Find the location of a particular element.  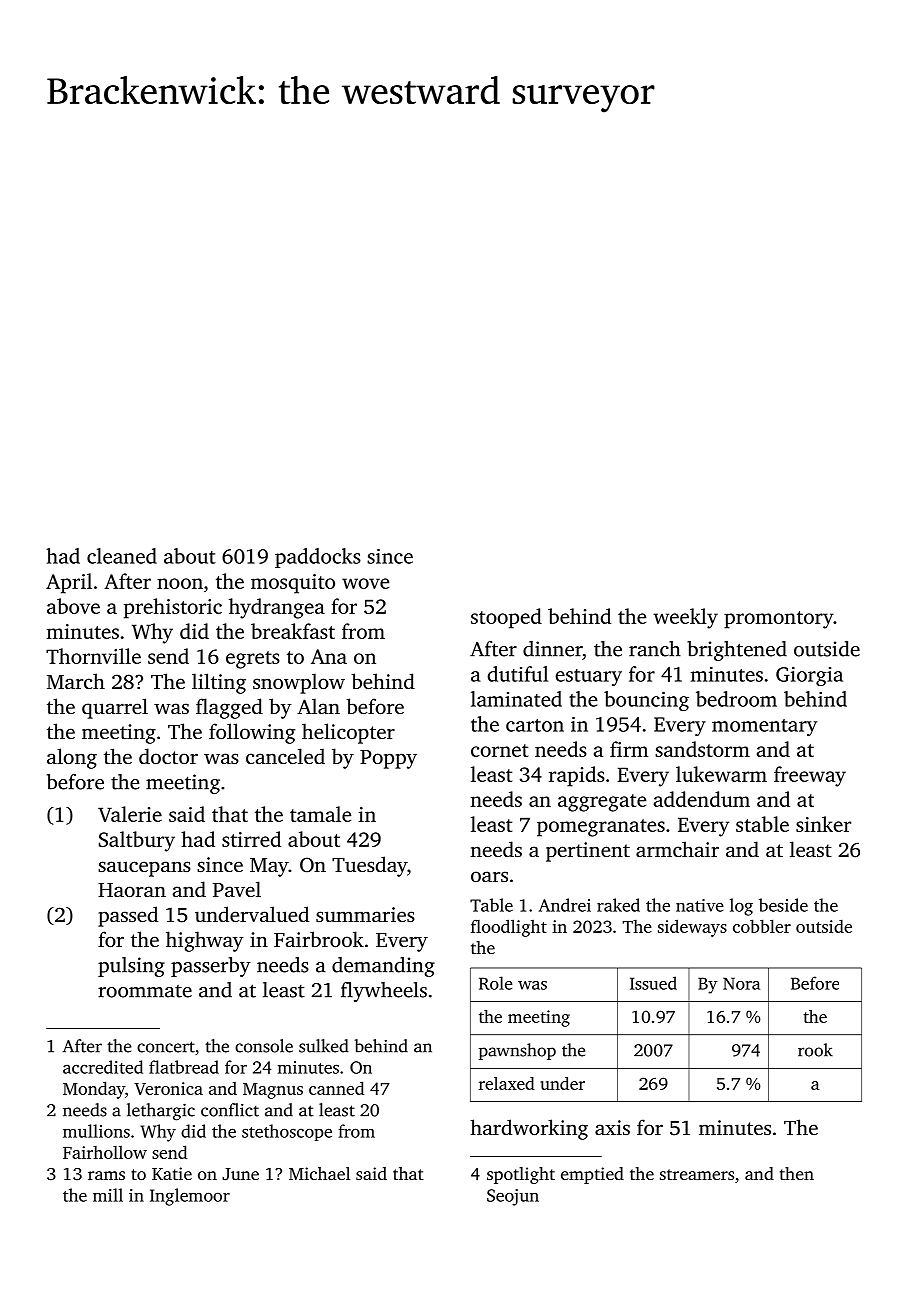

wove is located at coordinates (365, 583).
